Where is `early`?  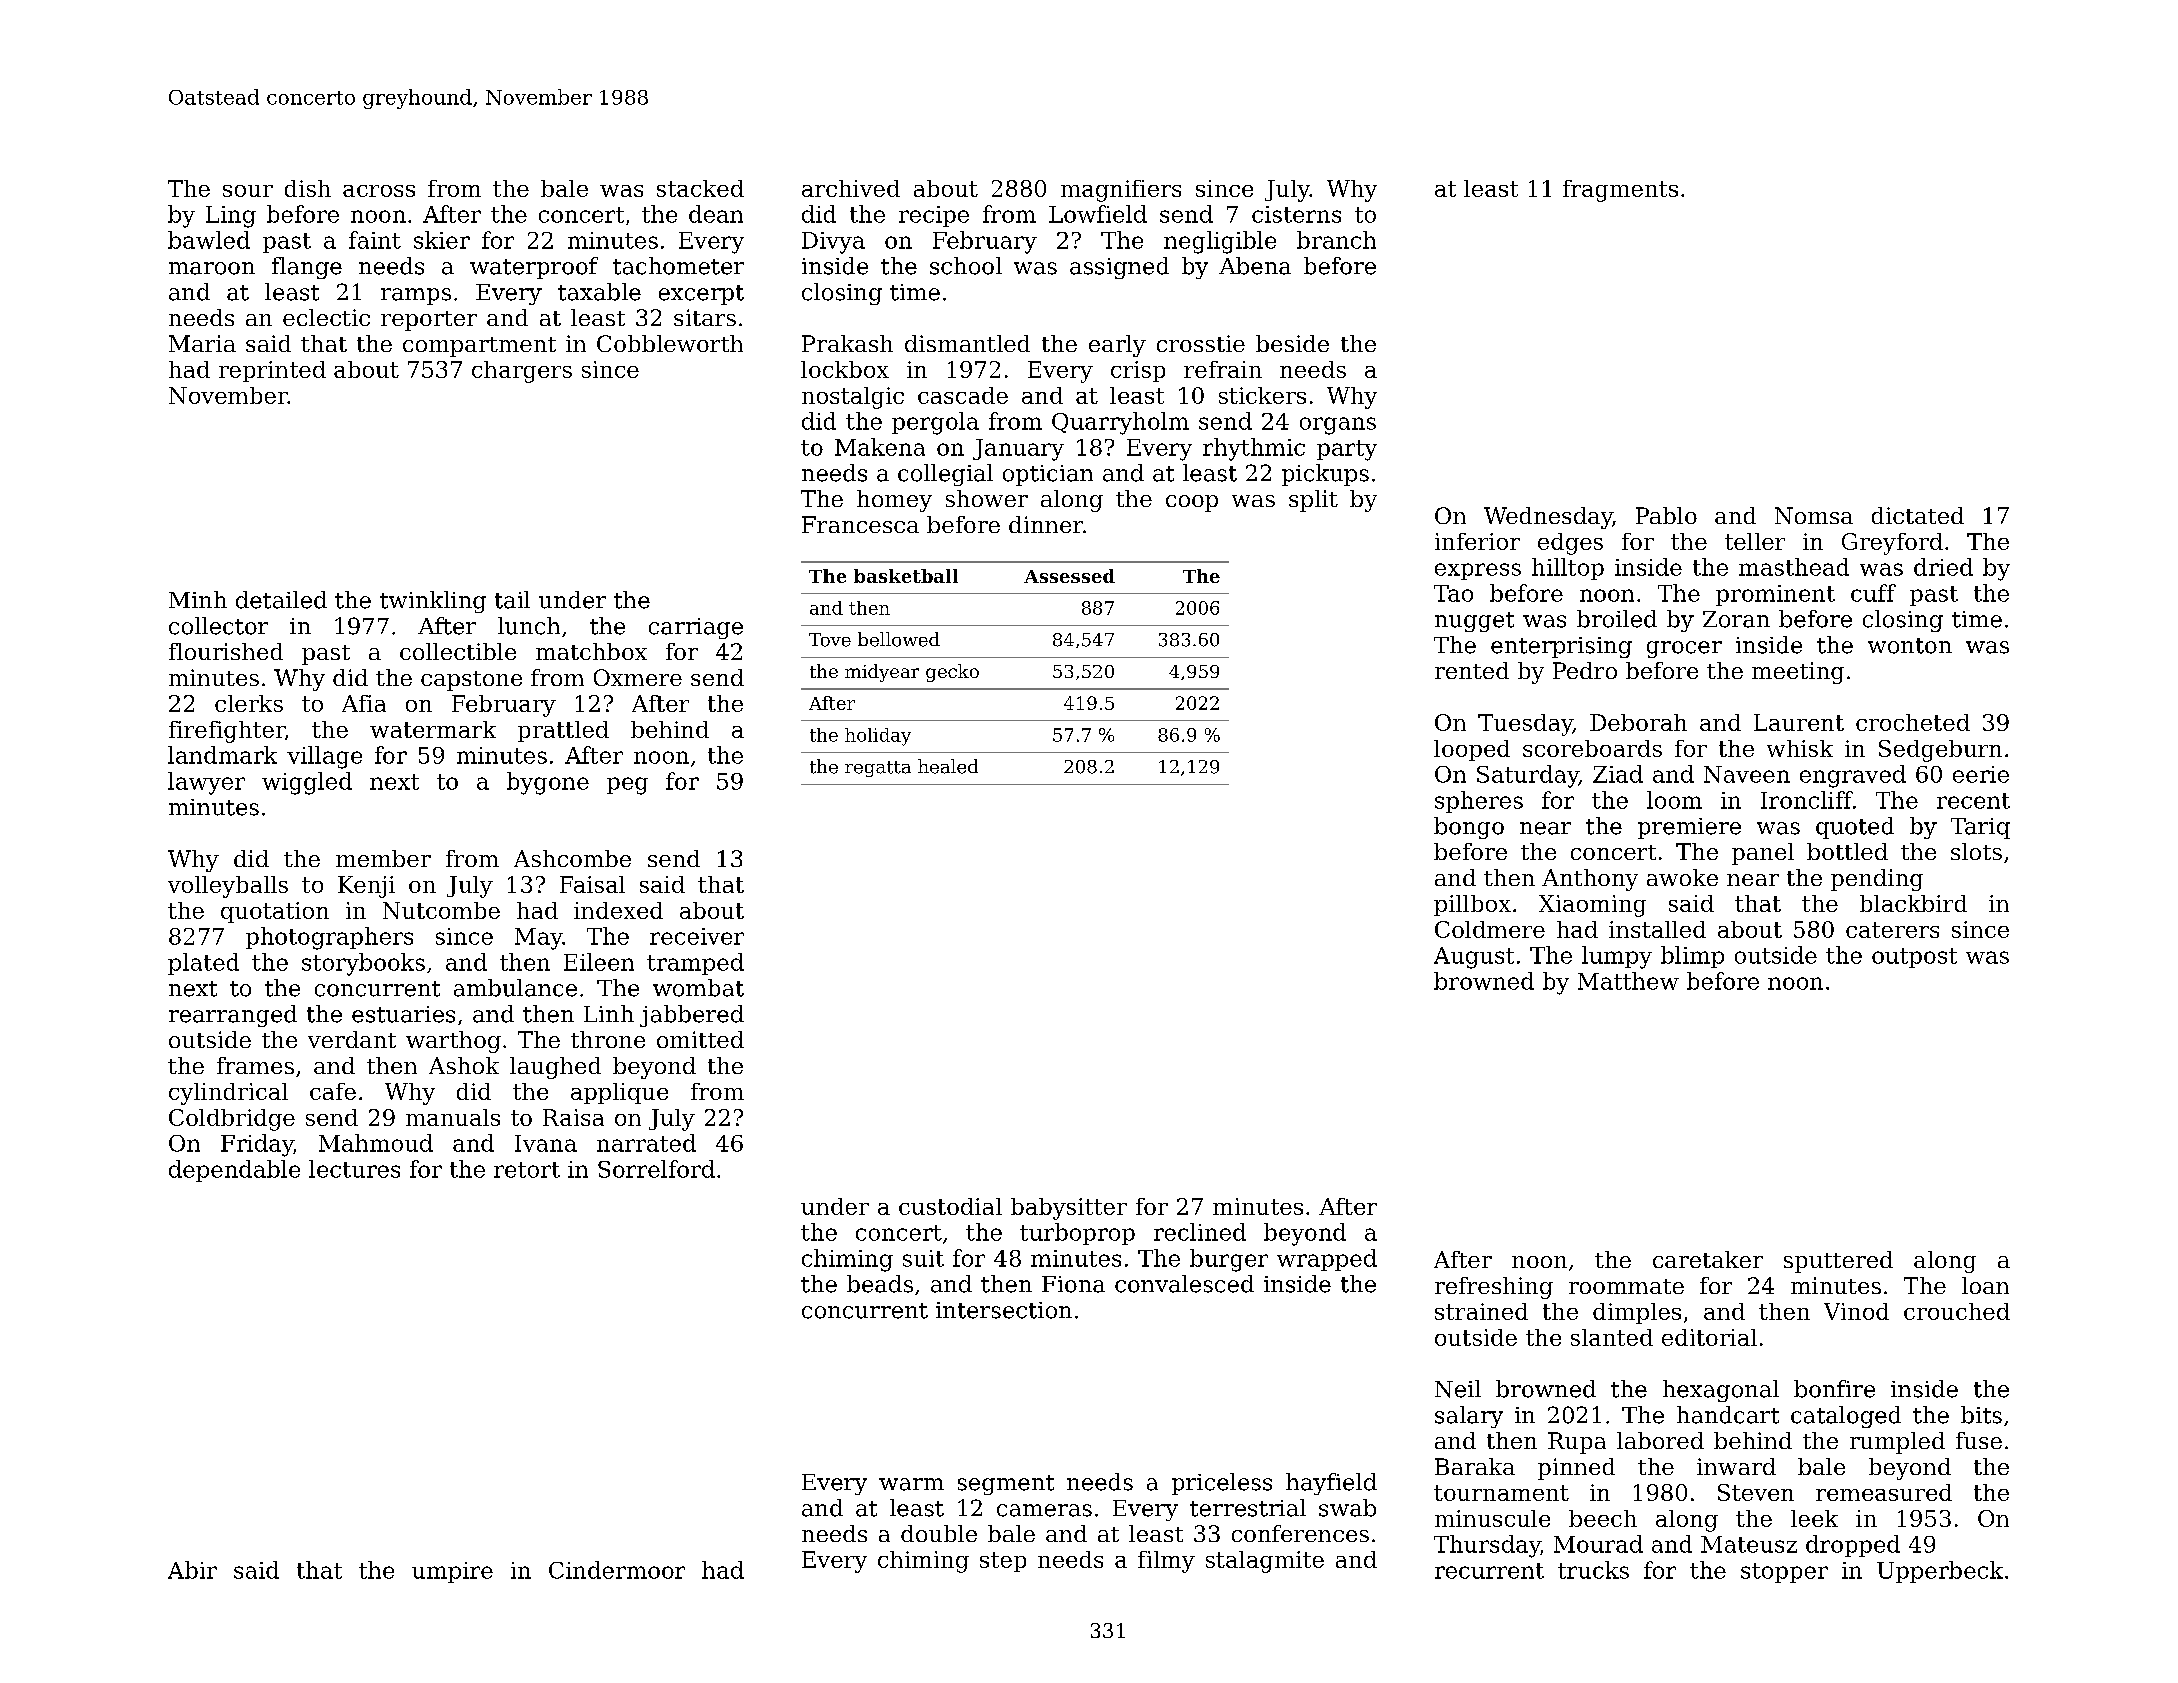
early is located at coordinates (1117, 346).
